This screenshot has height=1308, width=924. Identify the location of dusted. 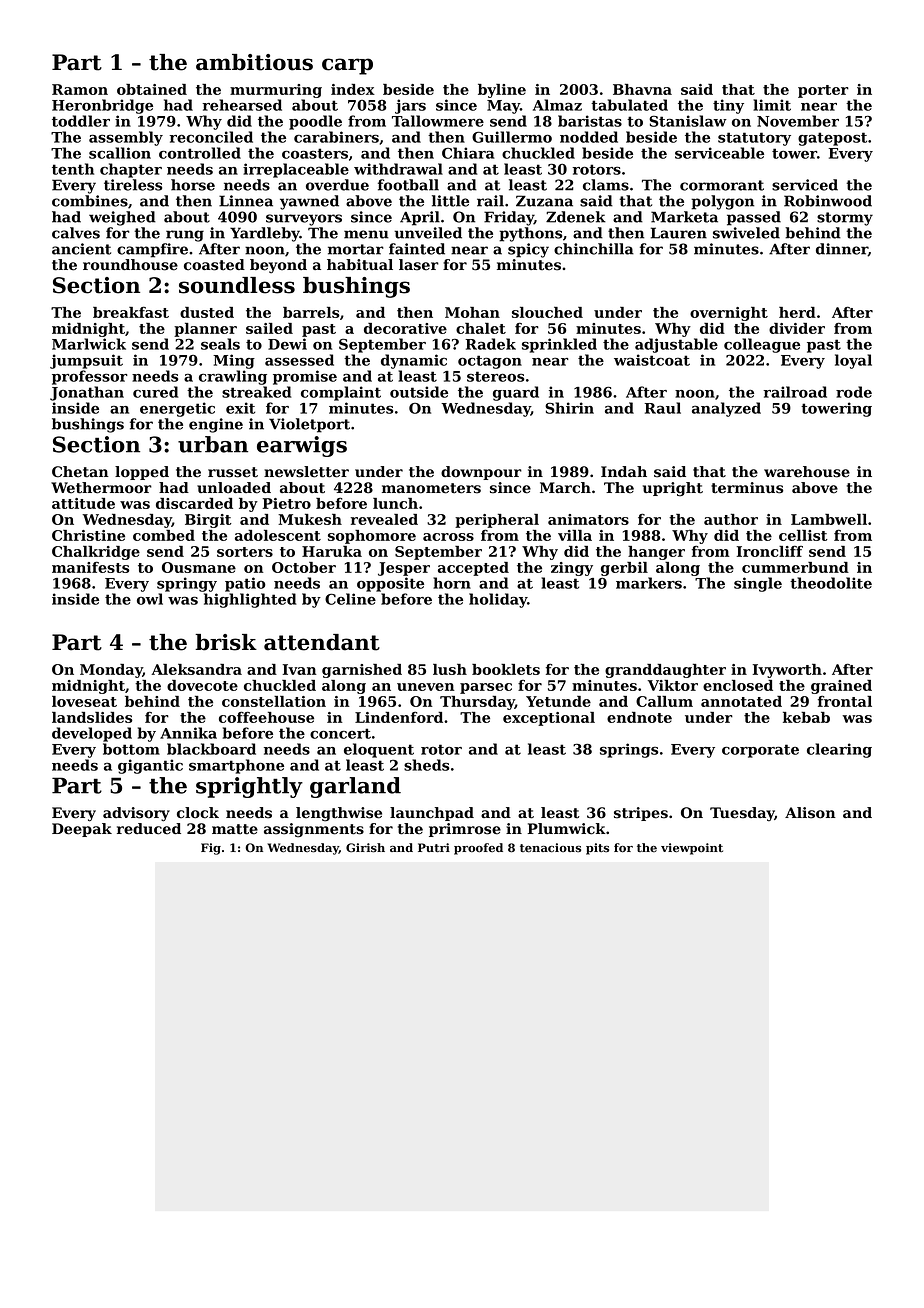
(207, 312).
